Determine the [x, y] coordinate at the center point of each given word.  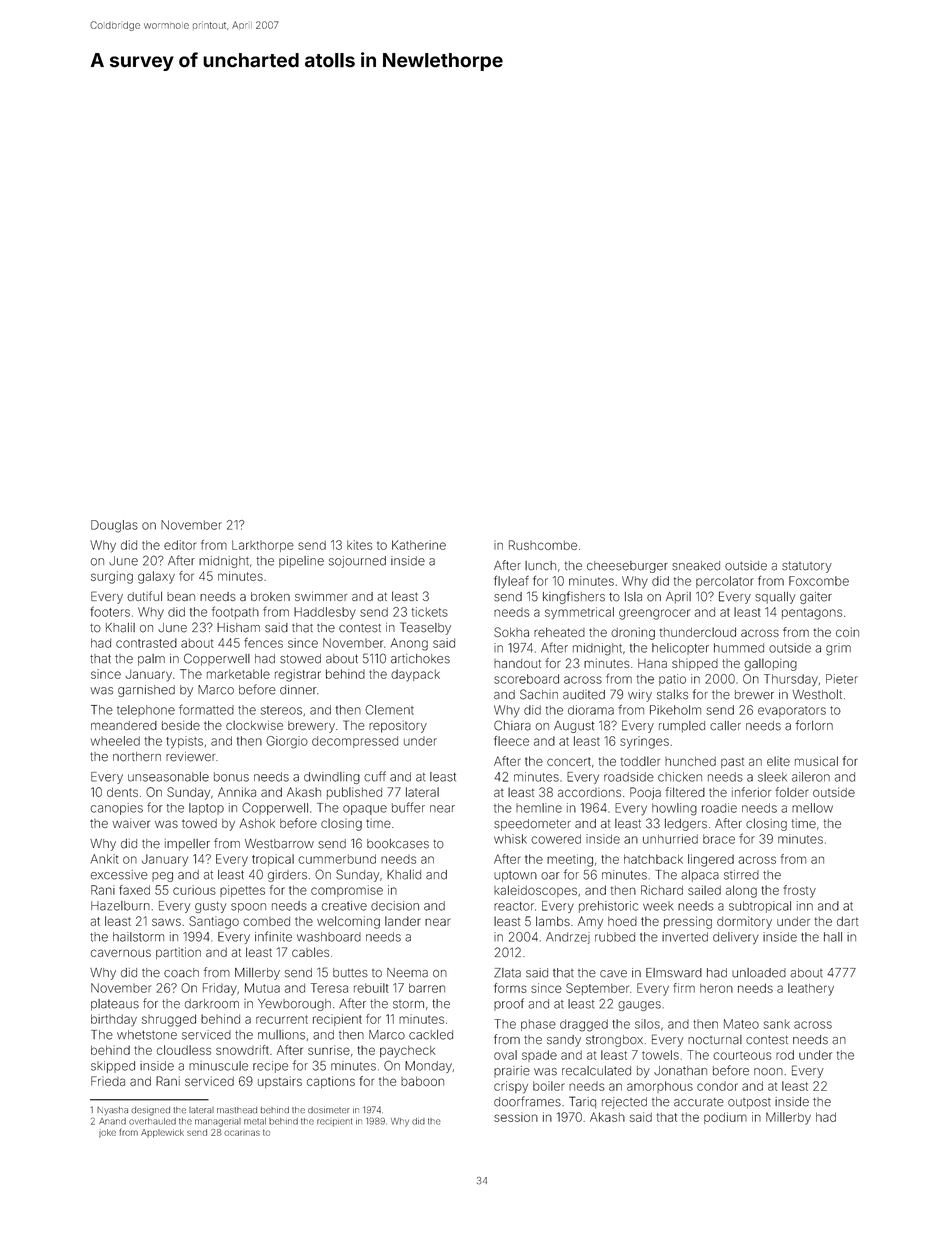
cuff [375, 776]
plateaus [115, 1005]
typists [184, 742]
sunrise [329, 1050]
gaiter [816, 598]
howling [674, 809]
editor [180, 545]
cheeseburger [627, 567]
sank [777, 1024]
